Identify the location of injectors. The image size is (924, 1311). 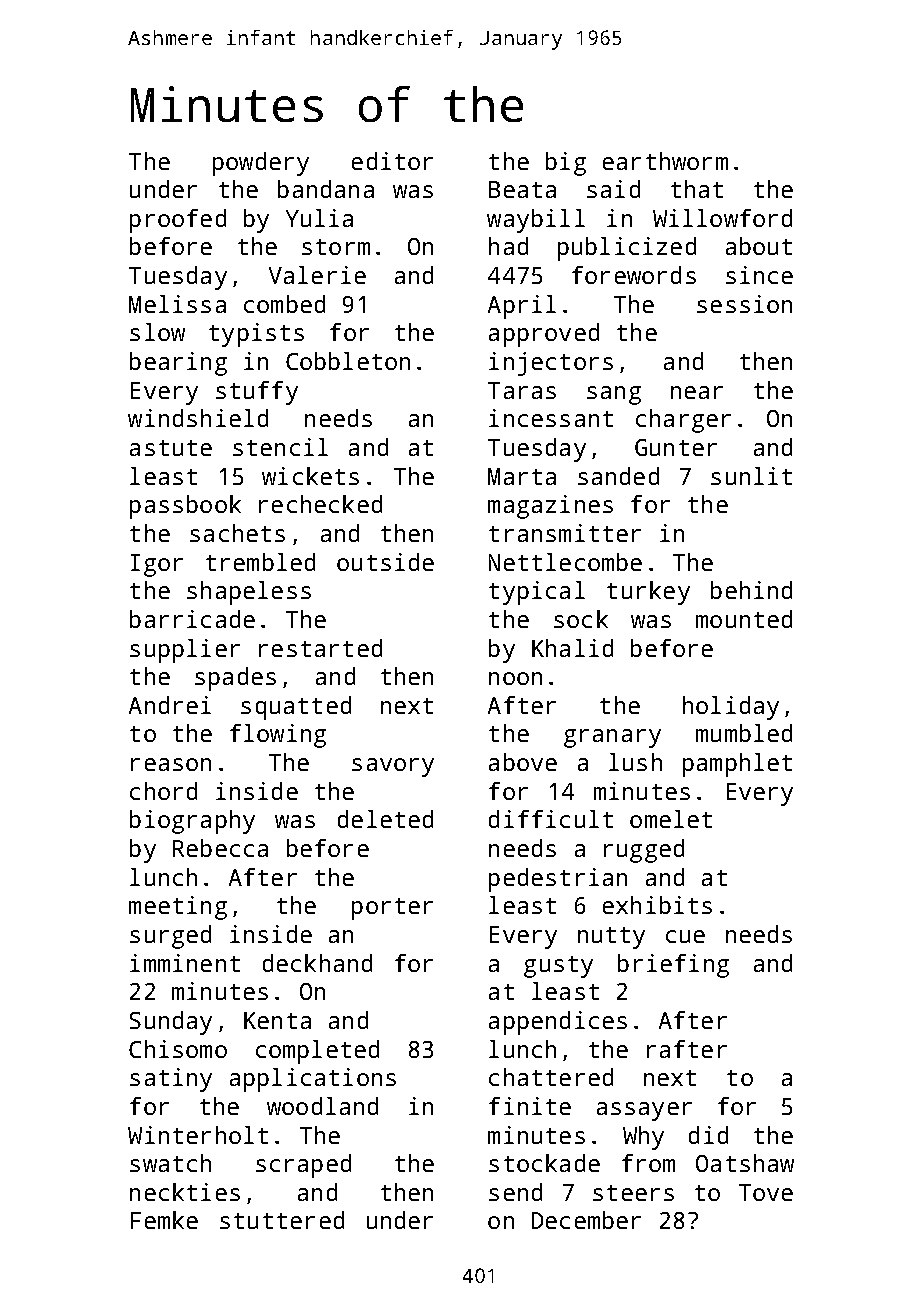
(551, 364).
